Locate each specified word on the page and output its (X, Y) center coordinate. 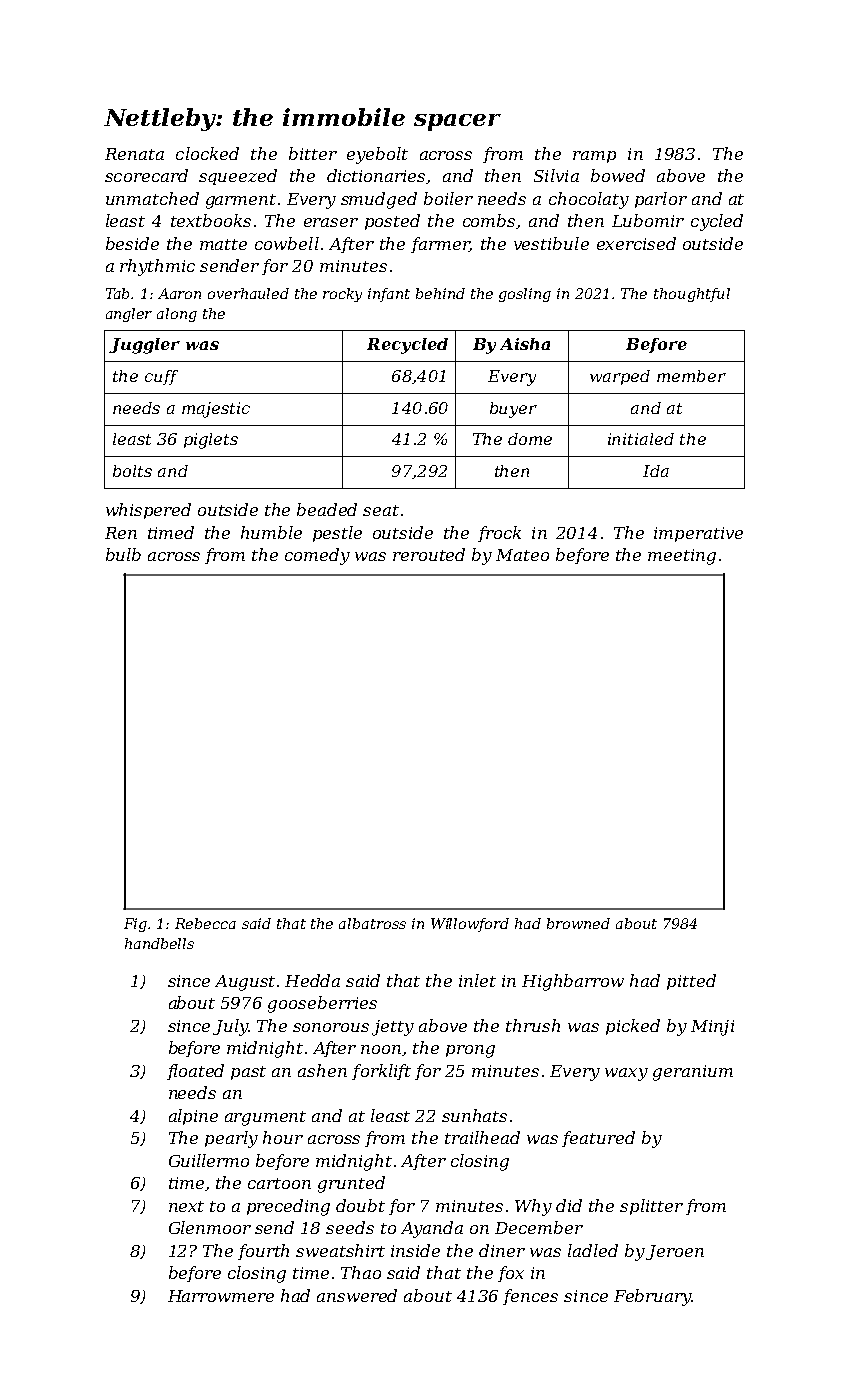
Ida (656, 471)
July (230, 1027)
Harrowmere (221, 1296)
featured (598, 1139)
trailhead (482, 1137)
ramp (594, 157)
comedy (317, 556)
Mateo (522, 555)
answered (357, 1295)
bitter (313, 153)
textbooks (211, 220)
